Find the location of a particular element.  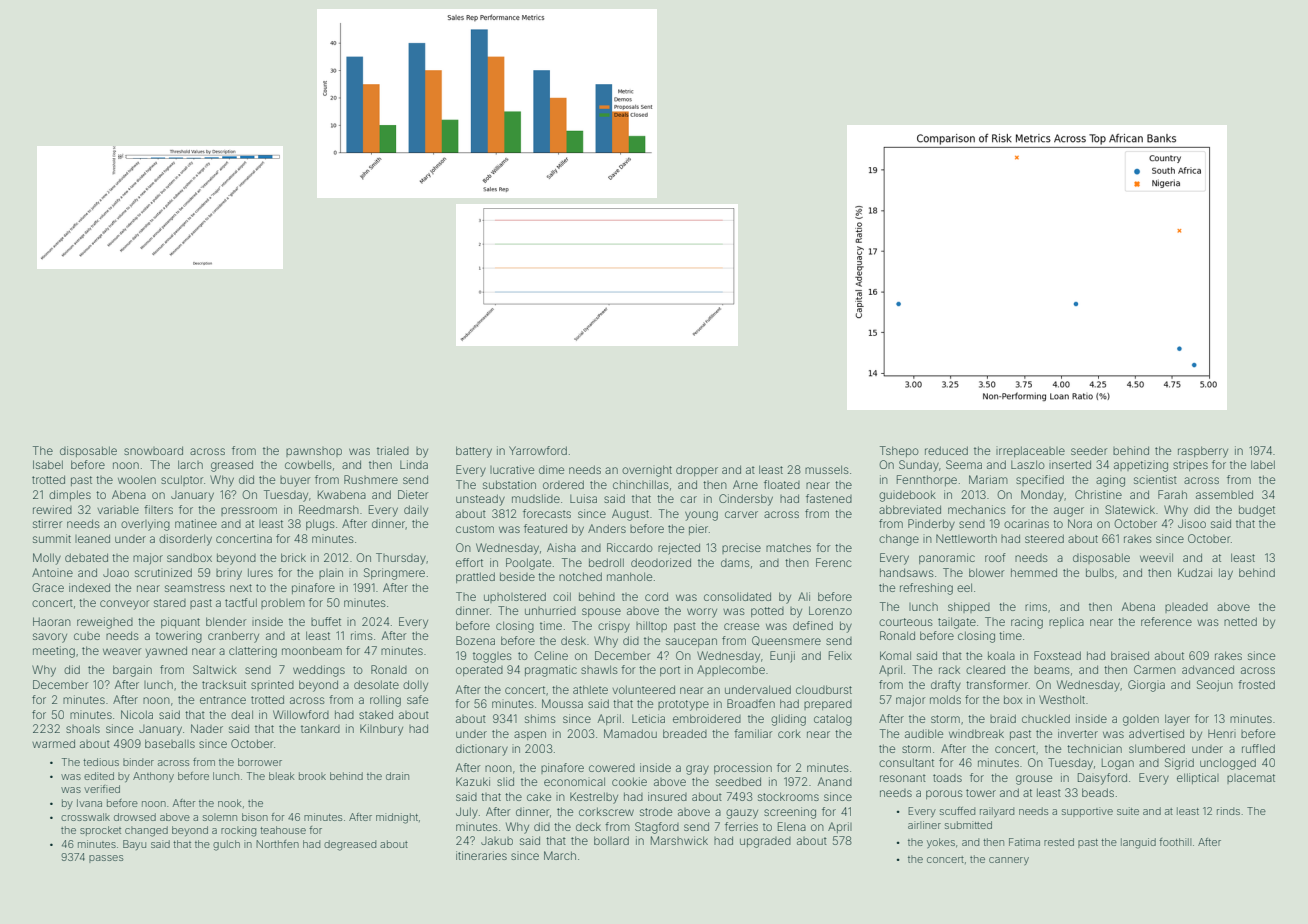

larch is located at coordinates (190, 464).
